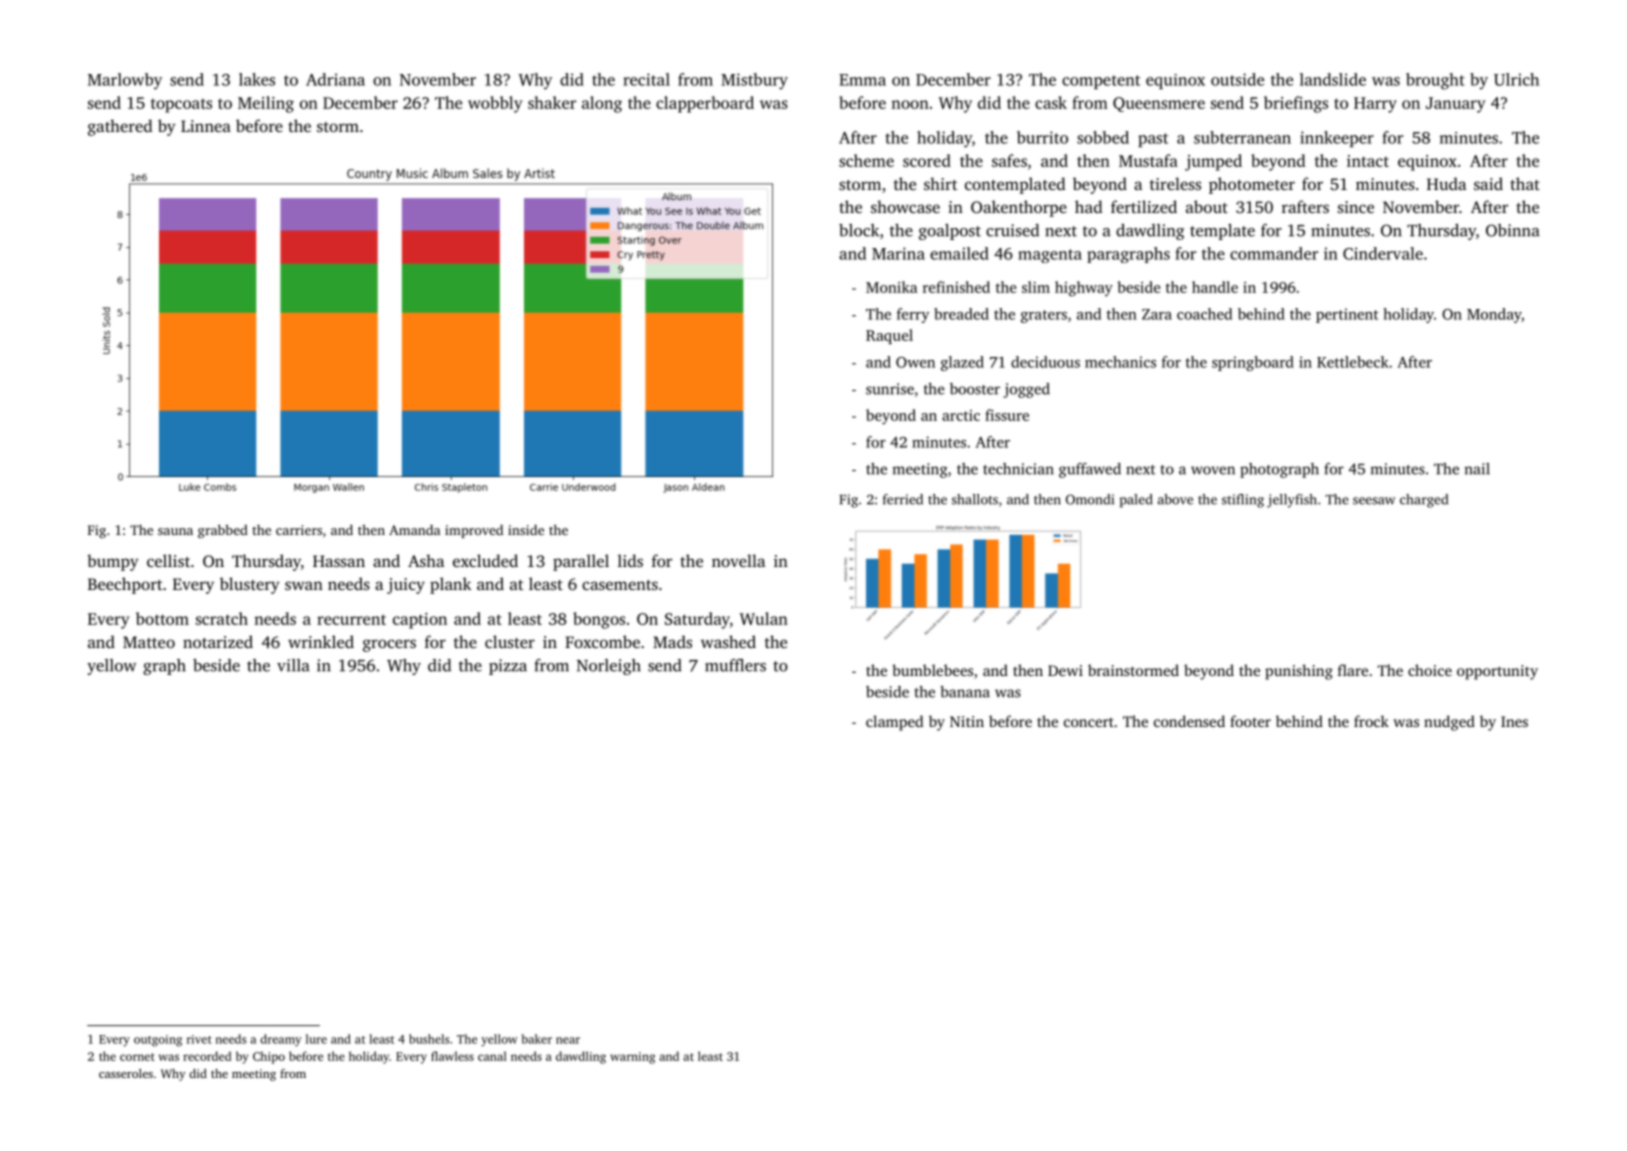 This image has height=1151, width=1627. Describe the element at coordinates (223, 531) in the image. I see `grabbed` at that location.
